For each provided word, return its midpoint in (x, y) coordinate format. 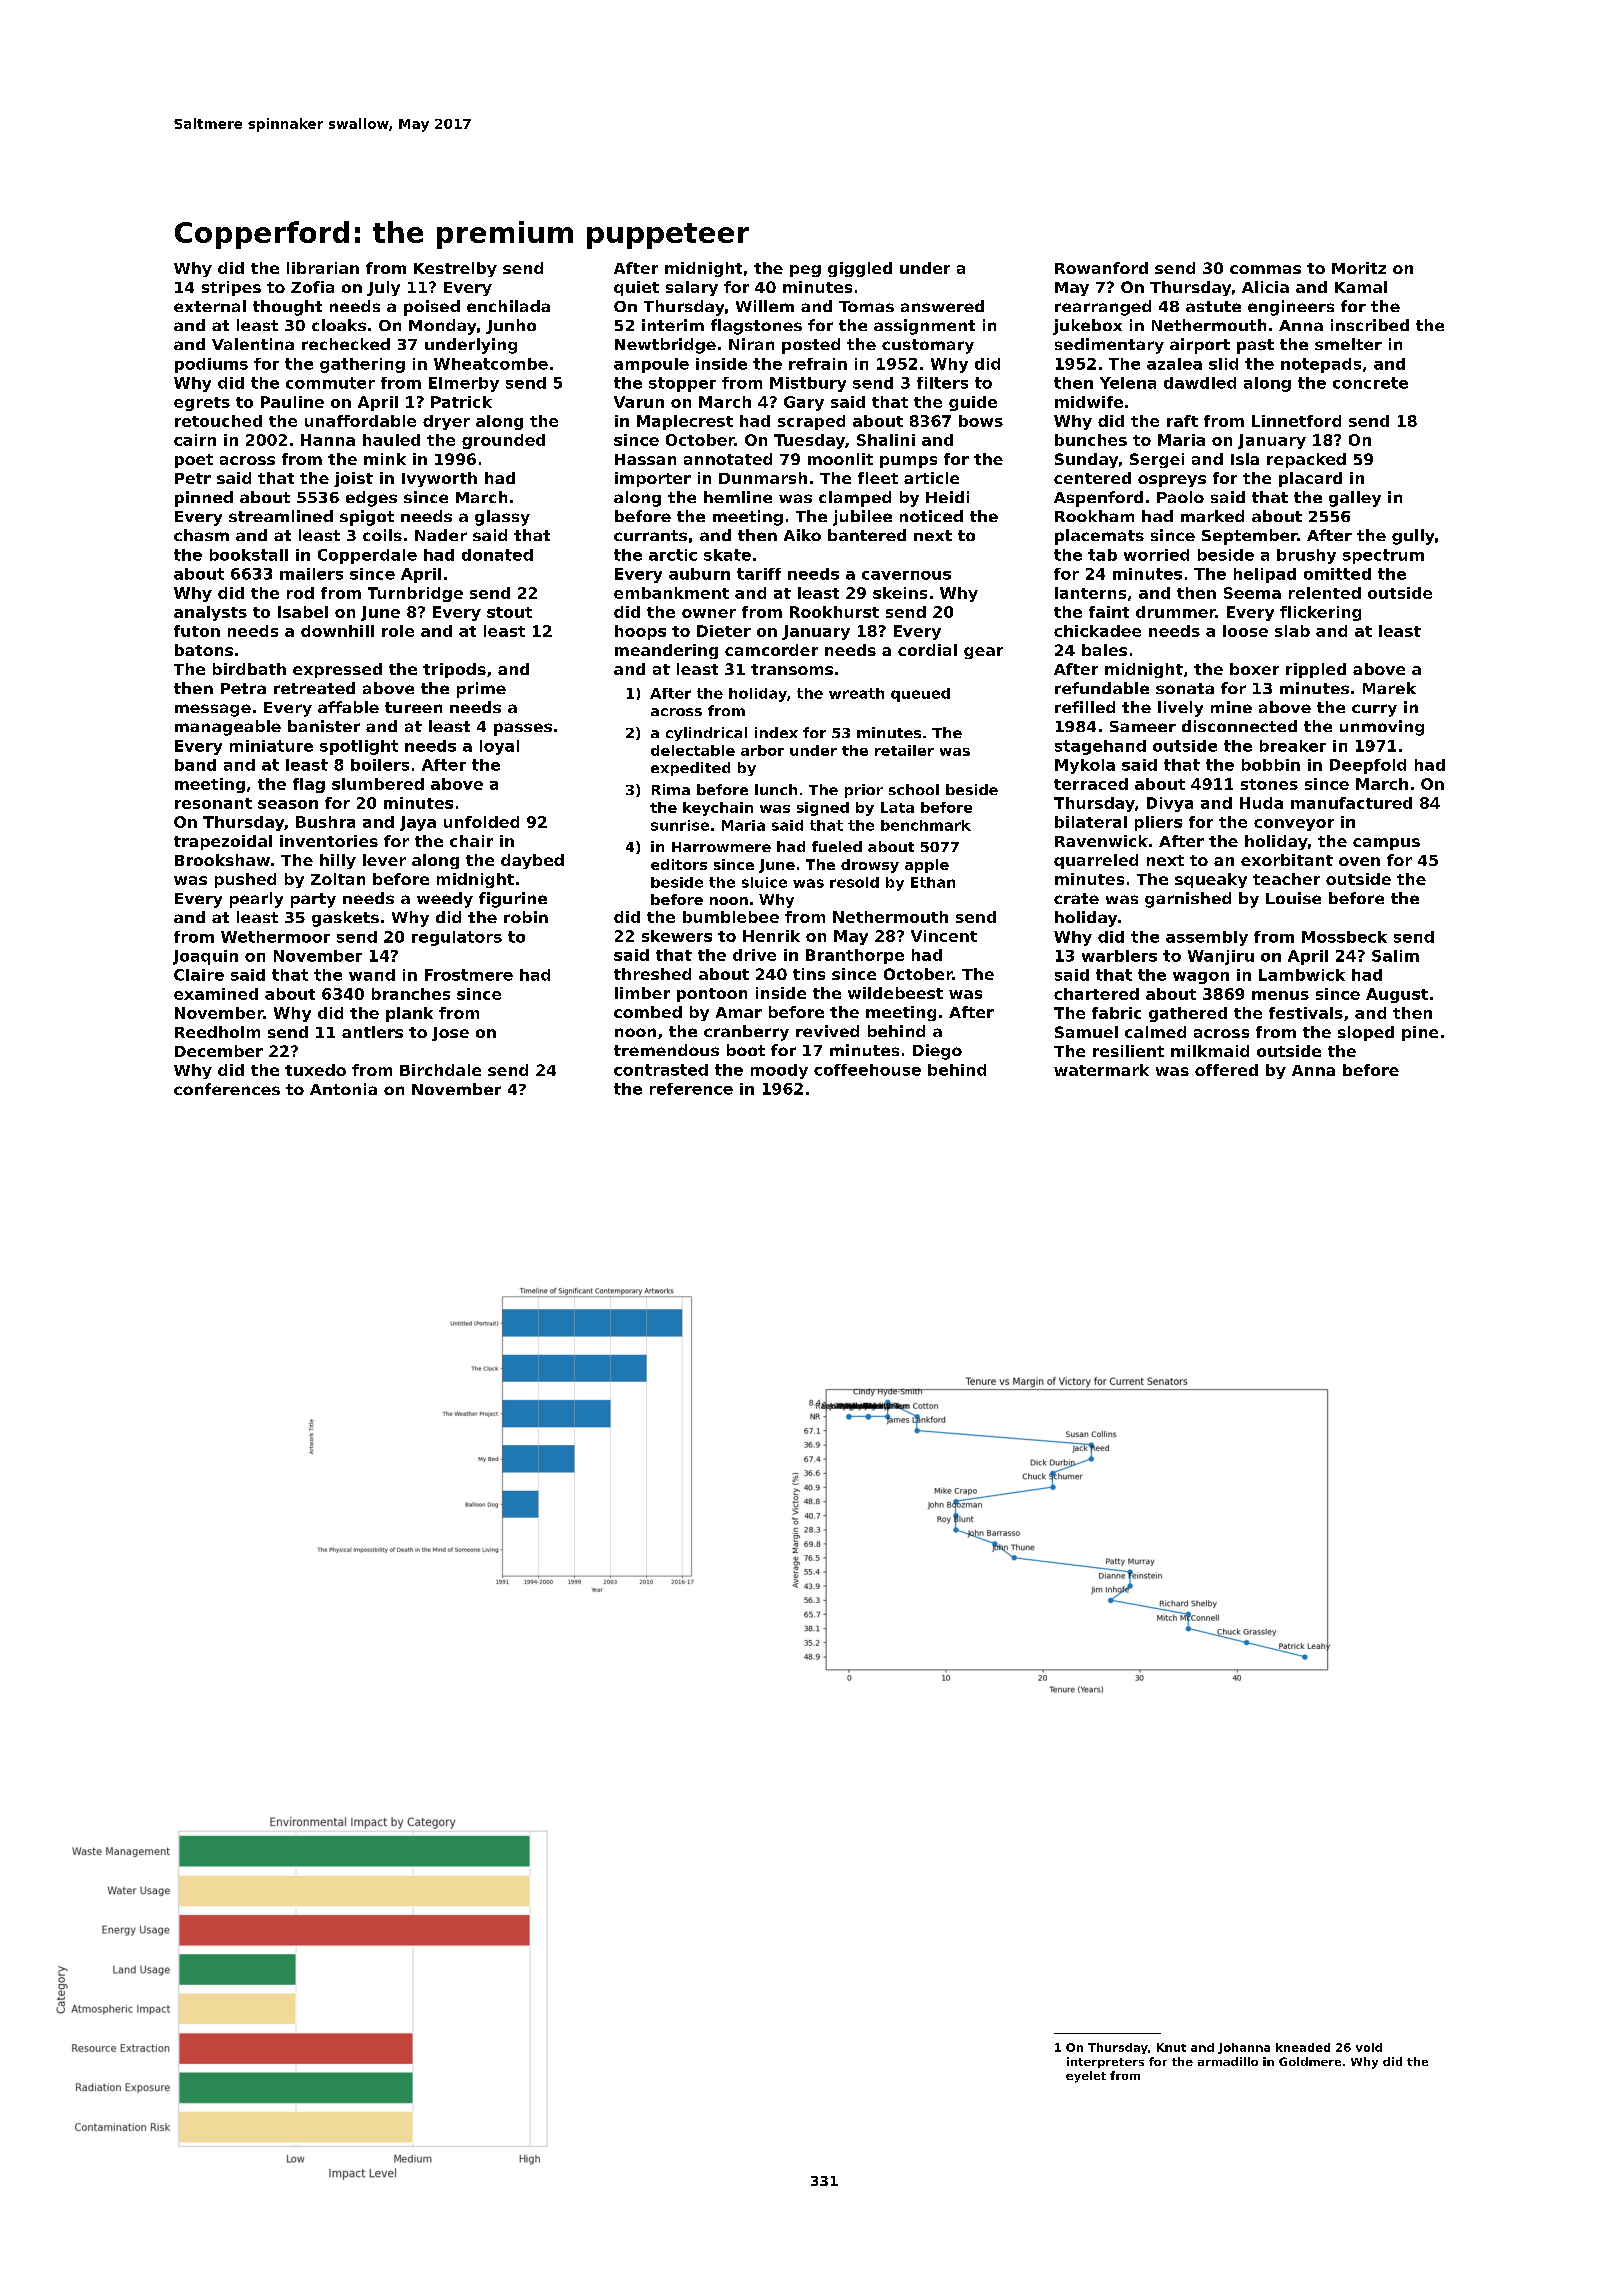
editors (679, 864)
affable (348, 707)
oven (1359, 861)
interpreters (1105, 2062)
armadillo (1228, 2061)
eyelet (1086, 2077)
